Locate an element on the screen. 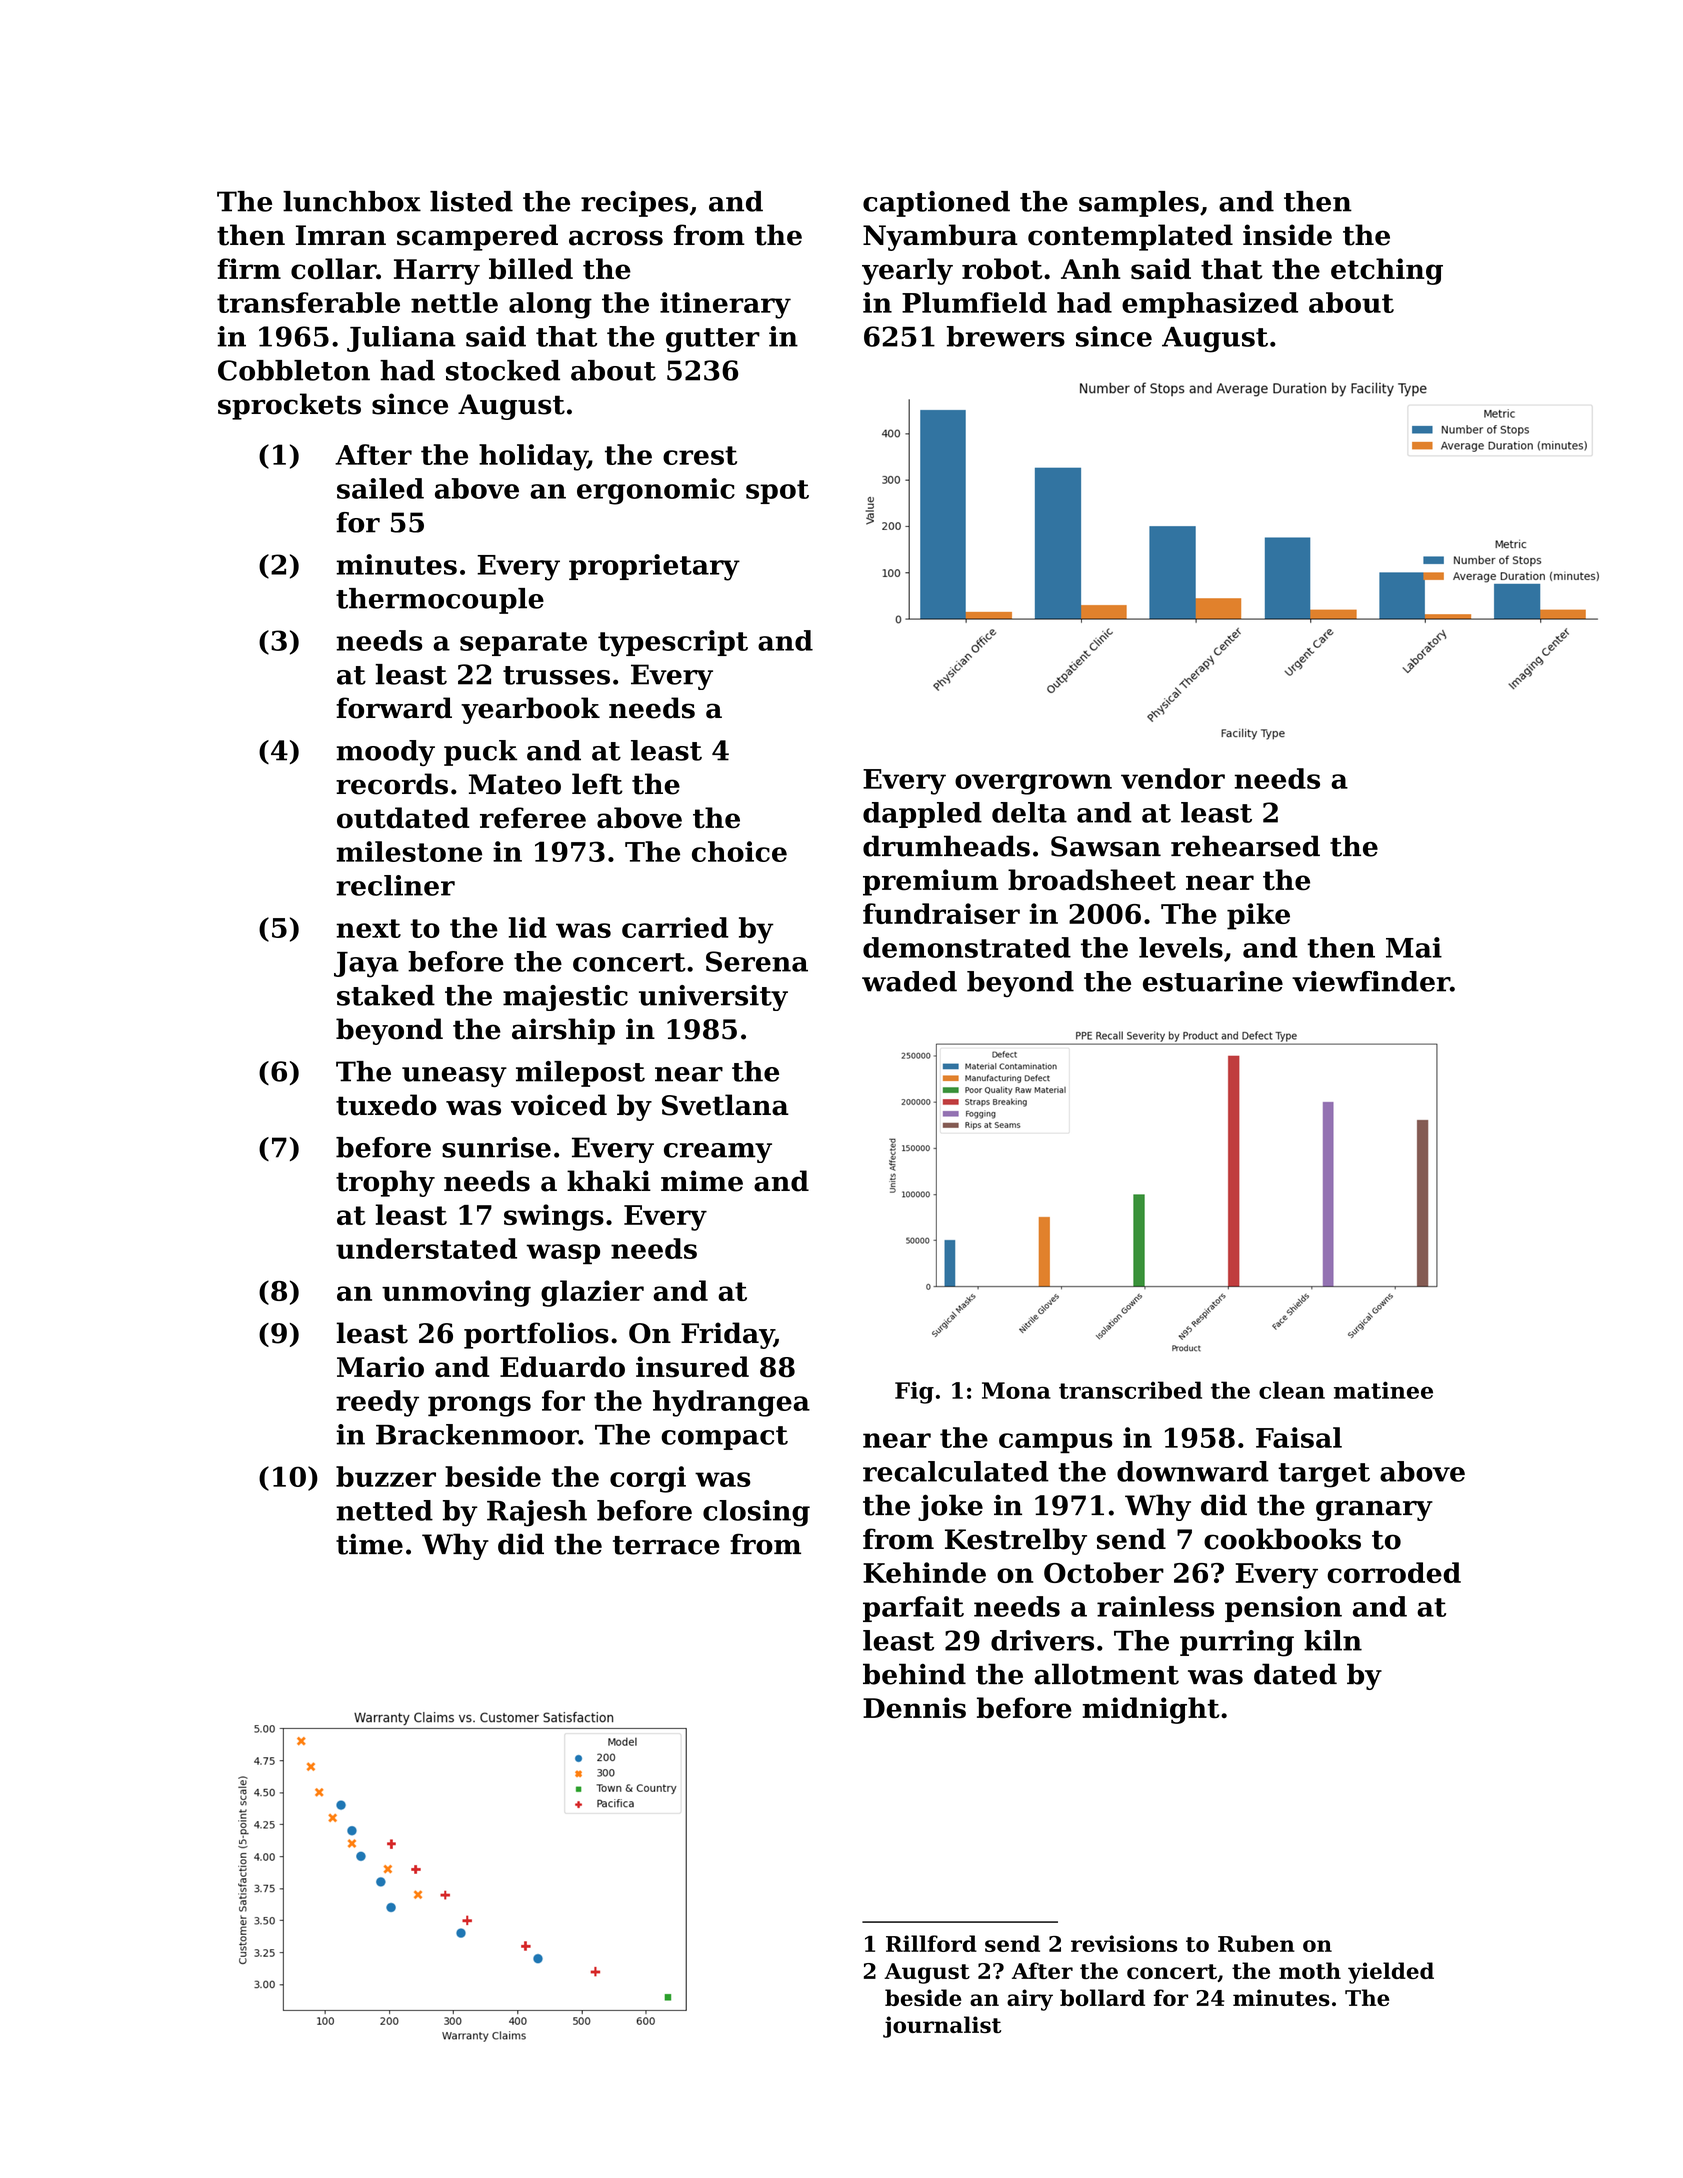  Dennis is located at coordinates (914, 1708).
